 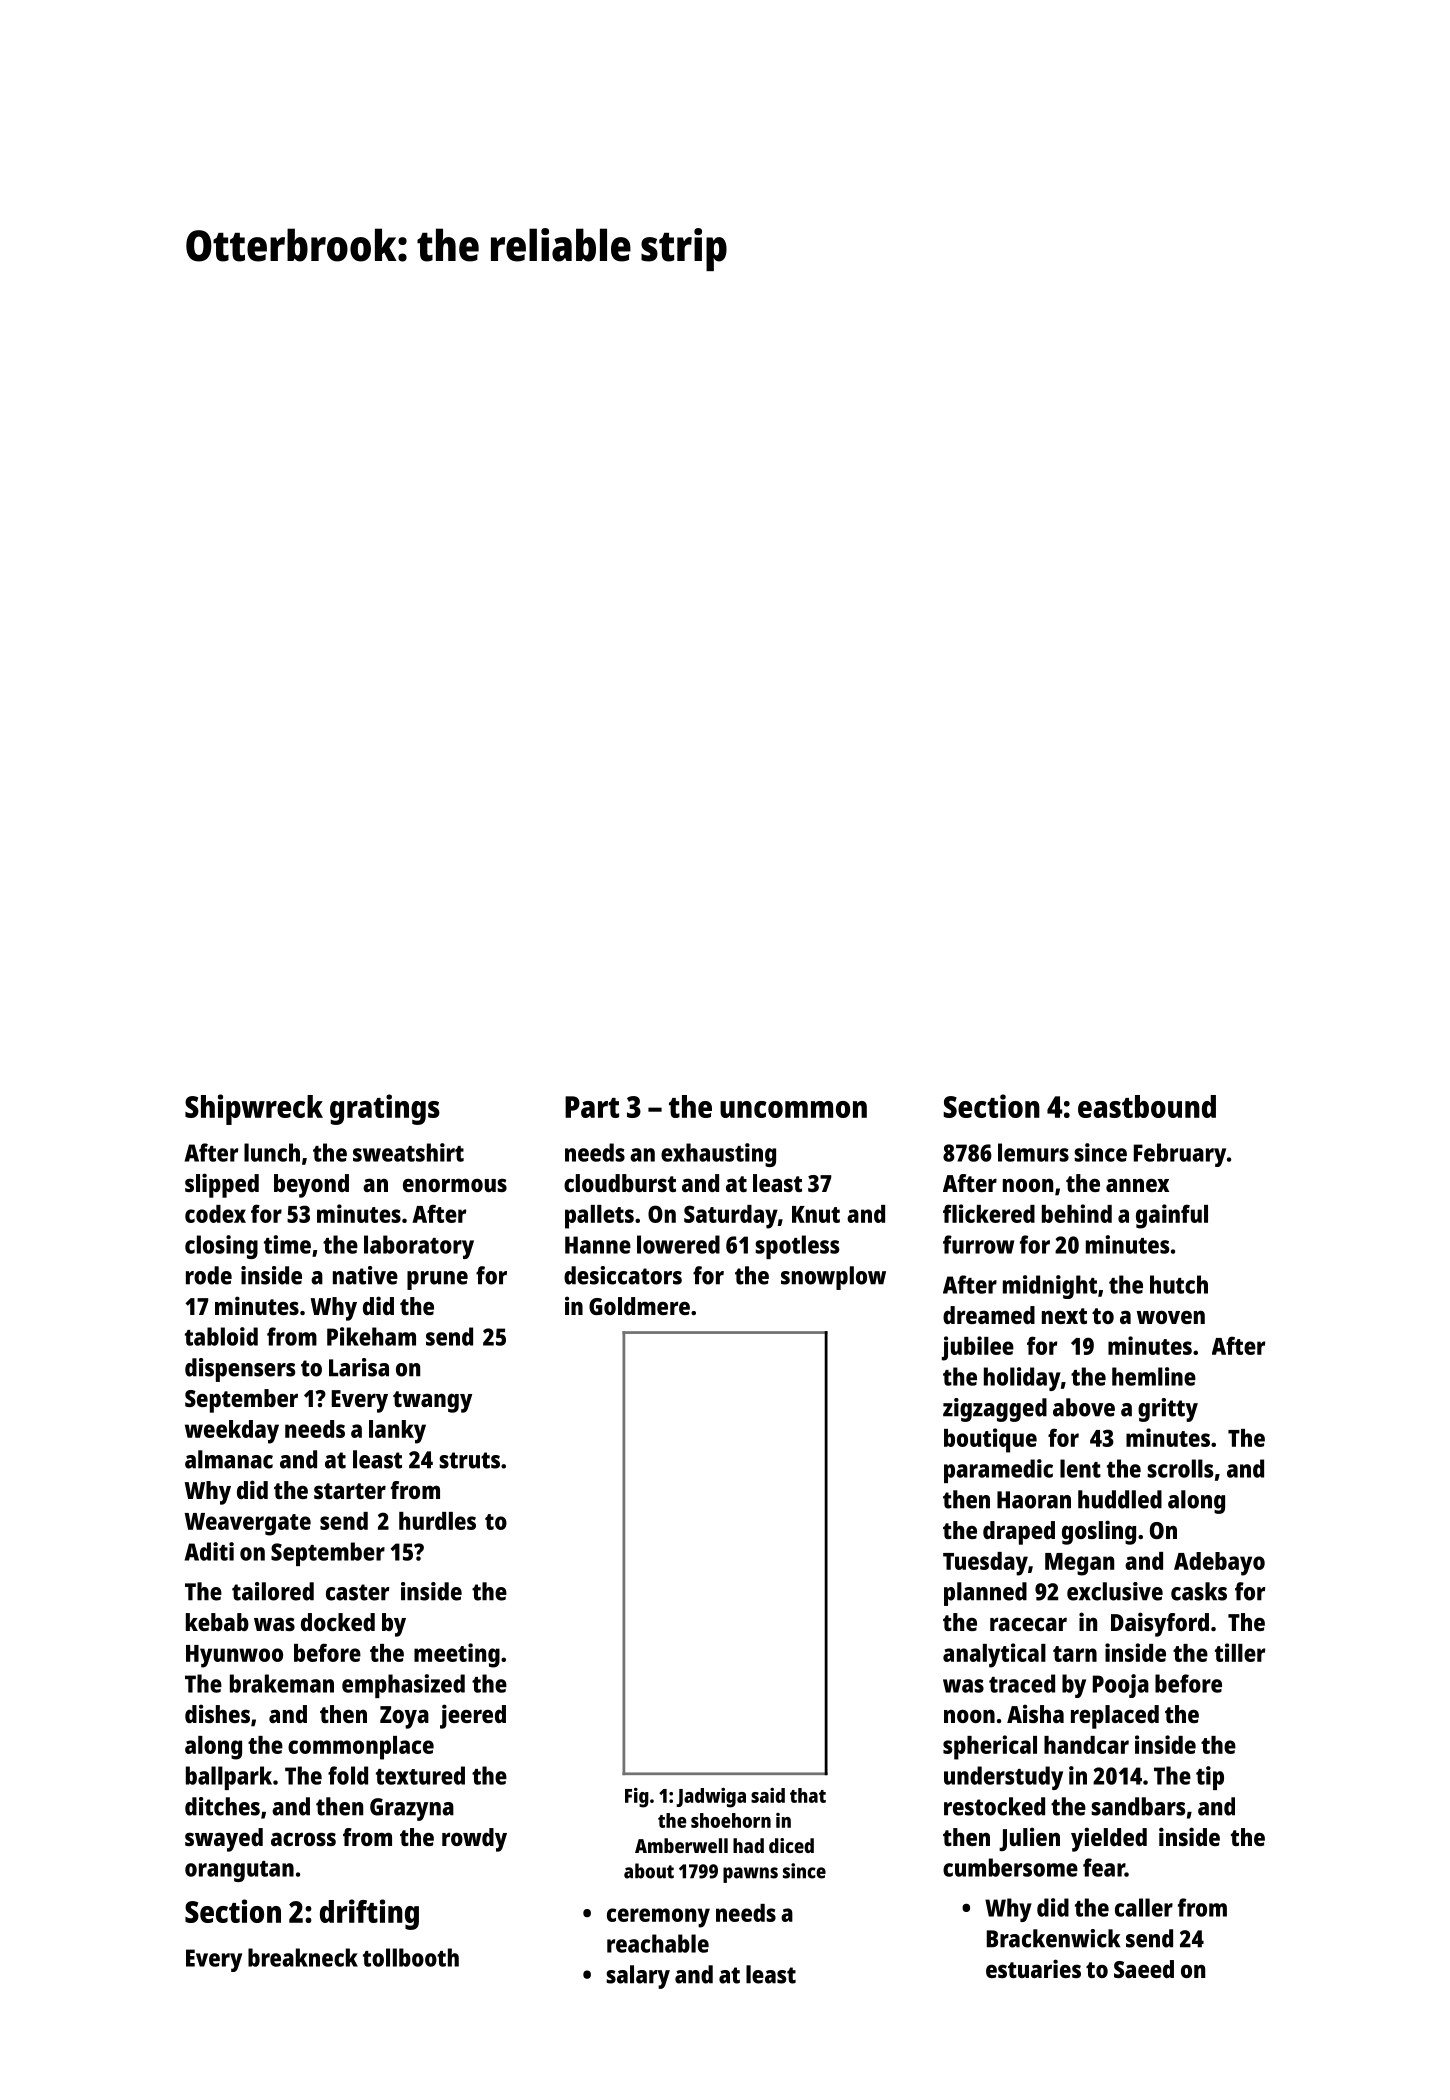 What do you see at coordinates (408, 1152) in the screenshot?
I see `sweatshirt` at bounding box center [408, 1152].
